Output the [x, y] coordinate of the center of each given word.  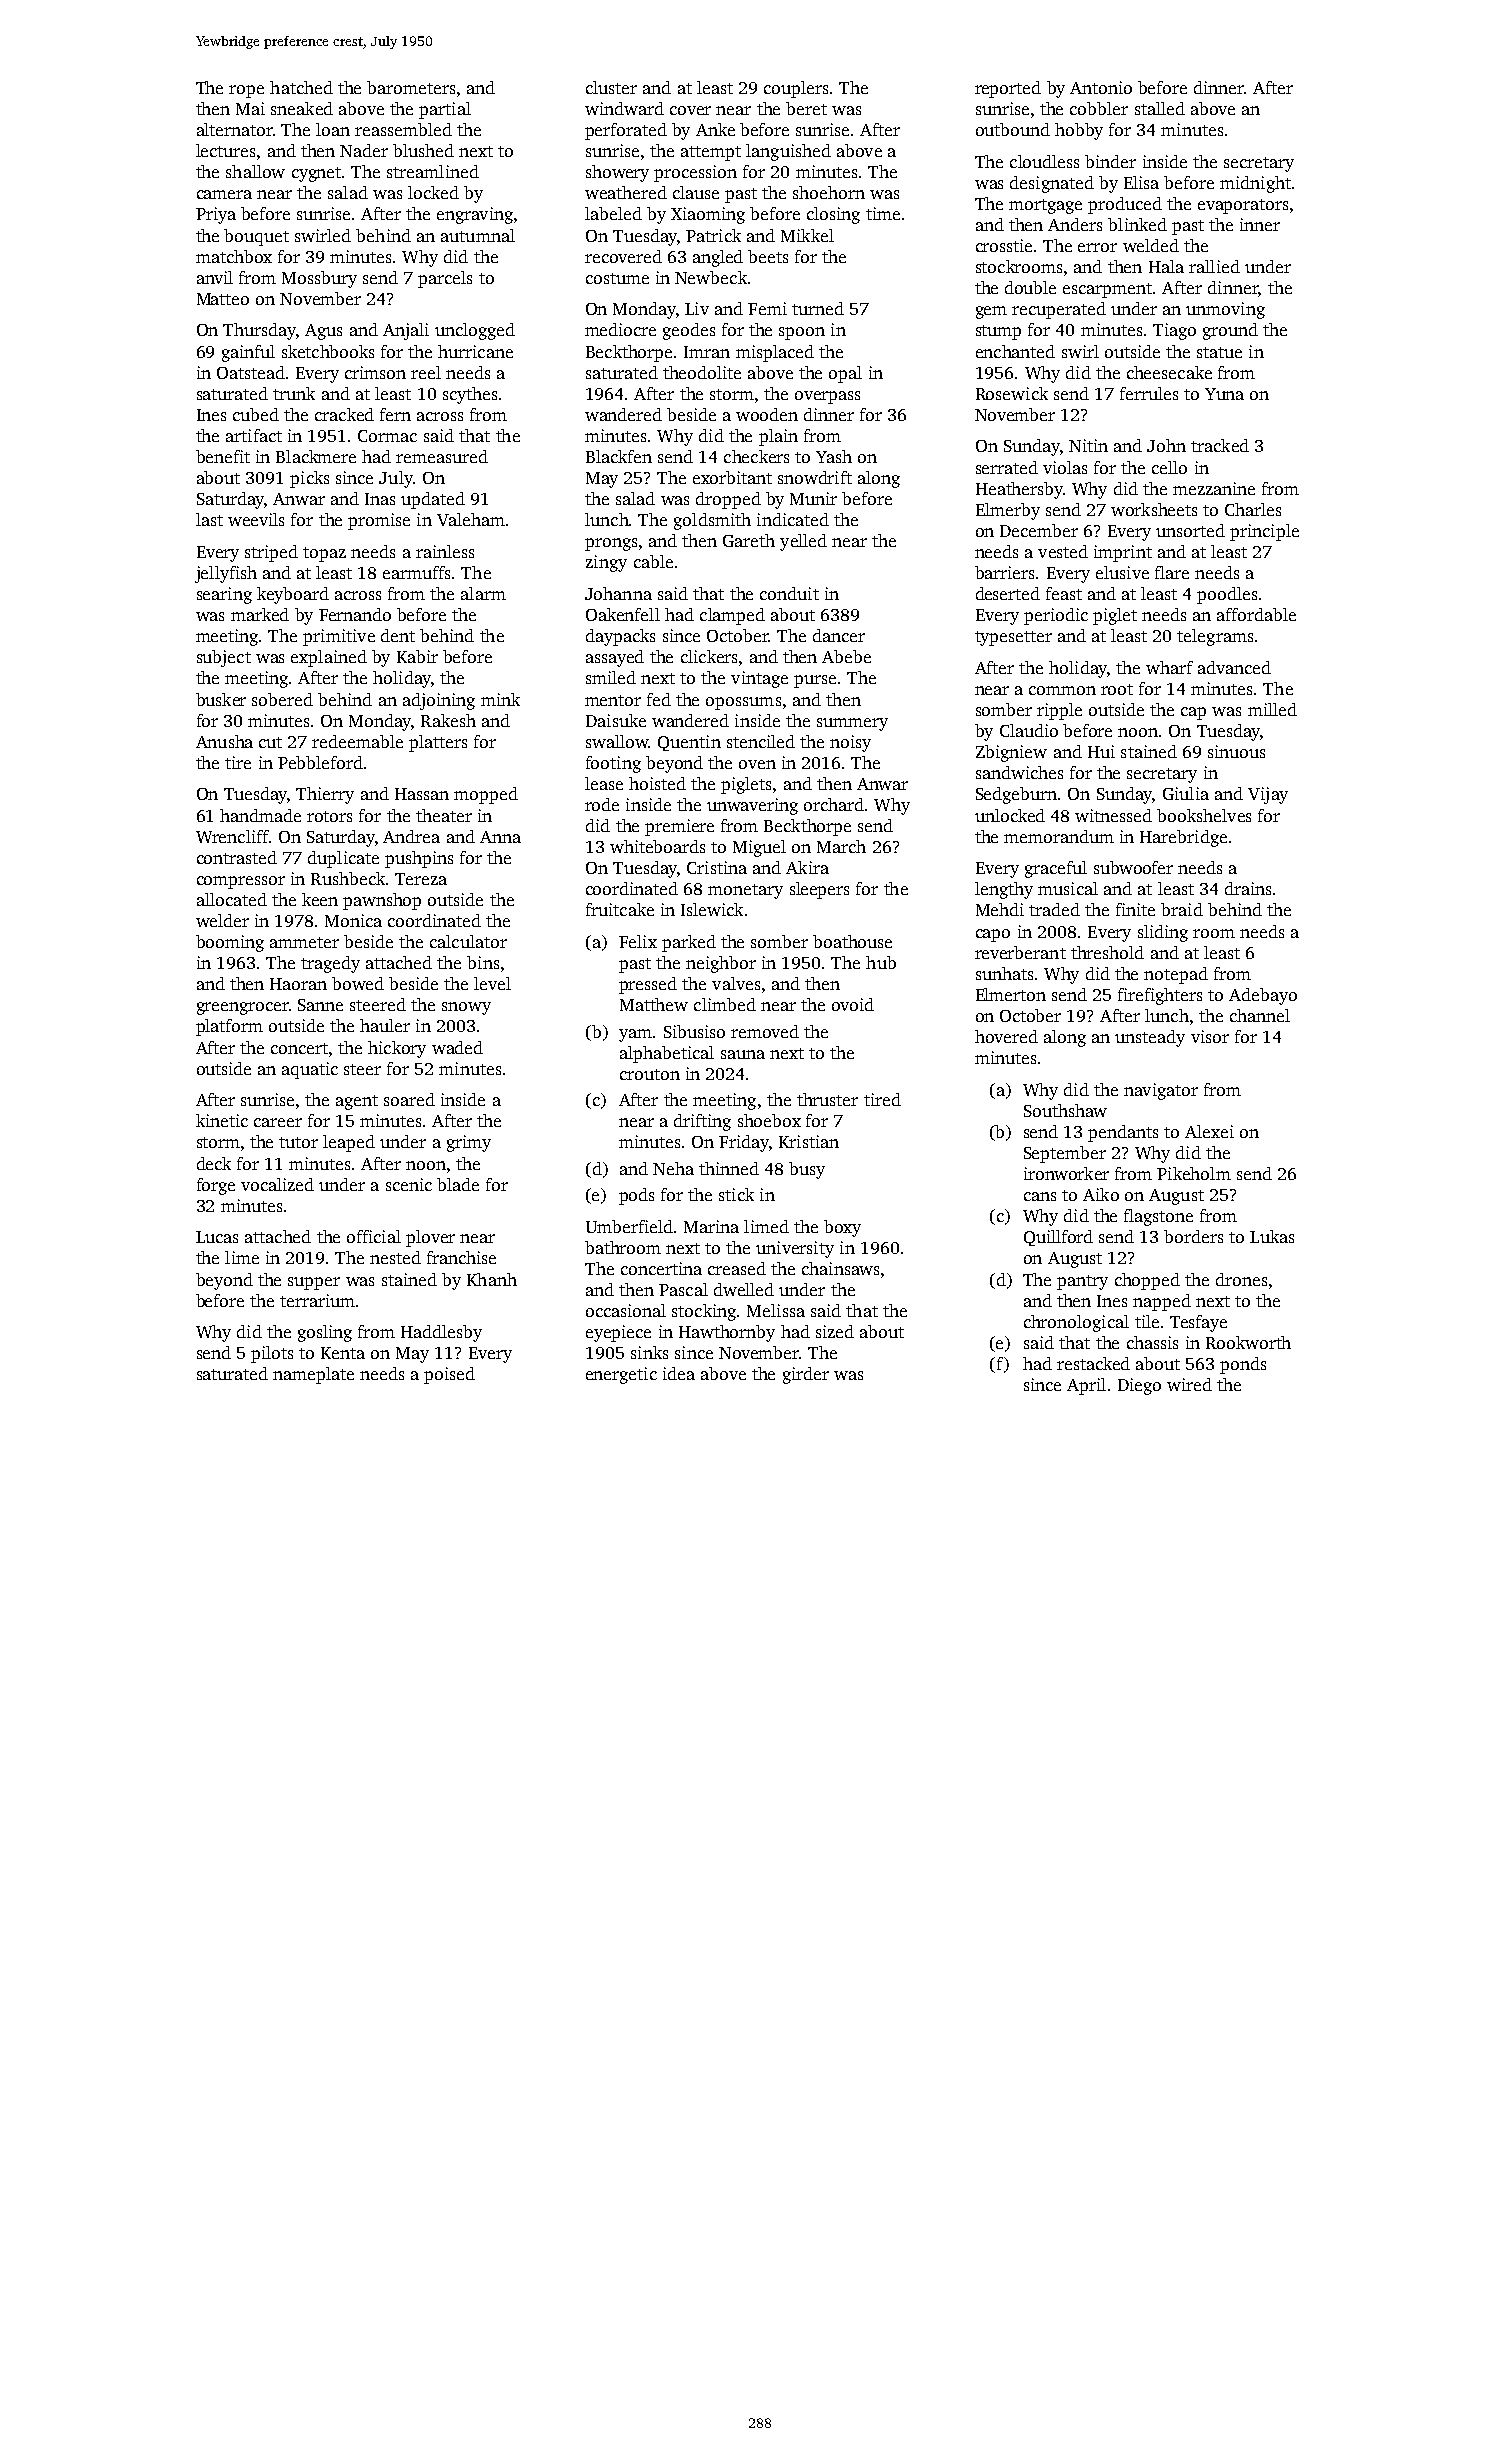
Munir [813, 498]
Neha [673, 1168]
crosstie [1004, 245]
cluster [611, 87]
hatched [301, 87]
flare [1172, 572]
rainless [445, 551]
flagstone [1158, 1217]
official [374, 1236]
